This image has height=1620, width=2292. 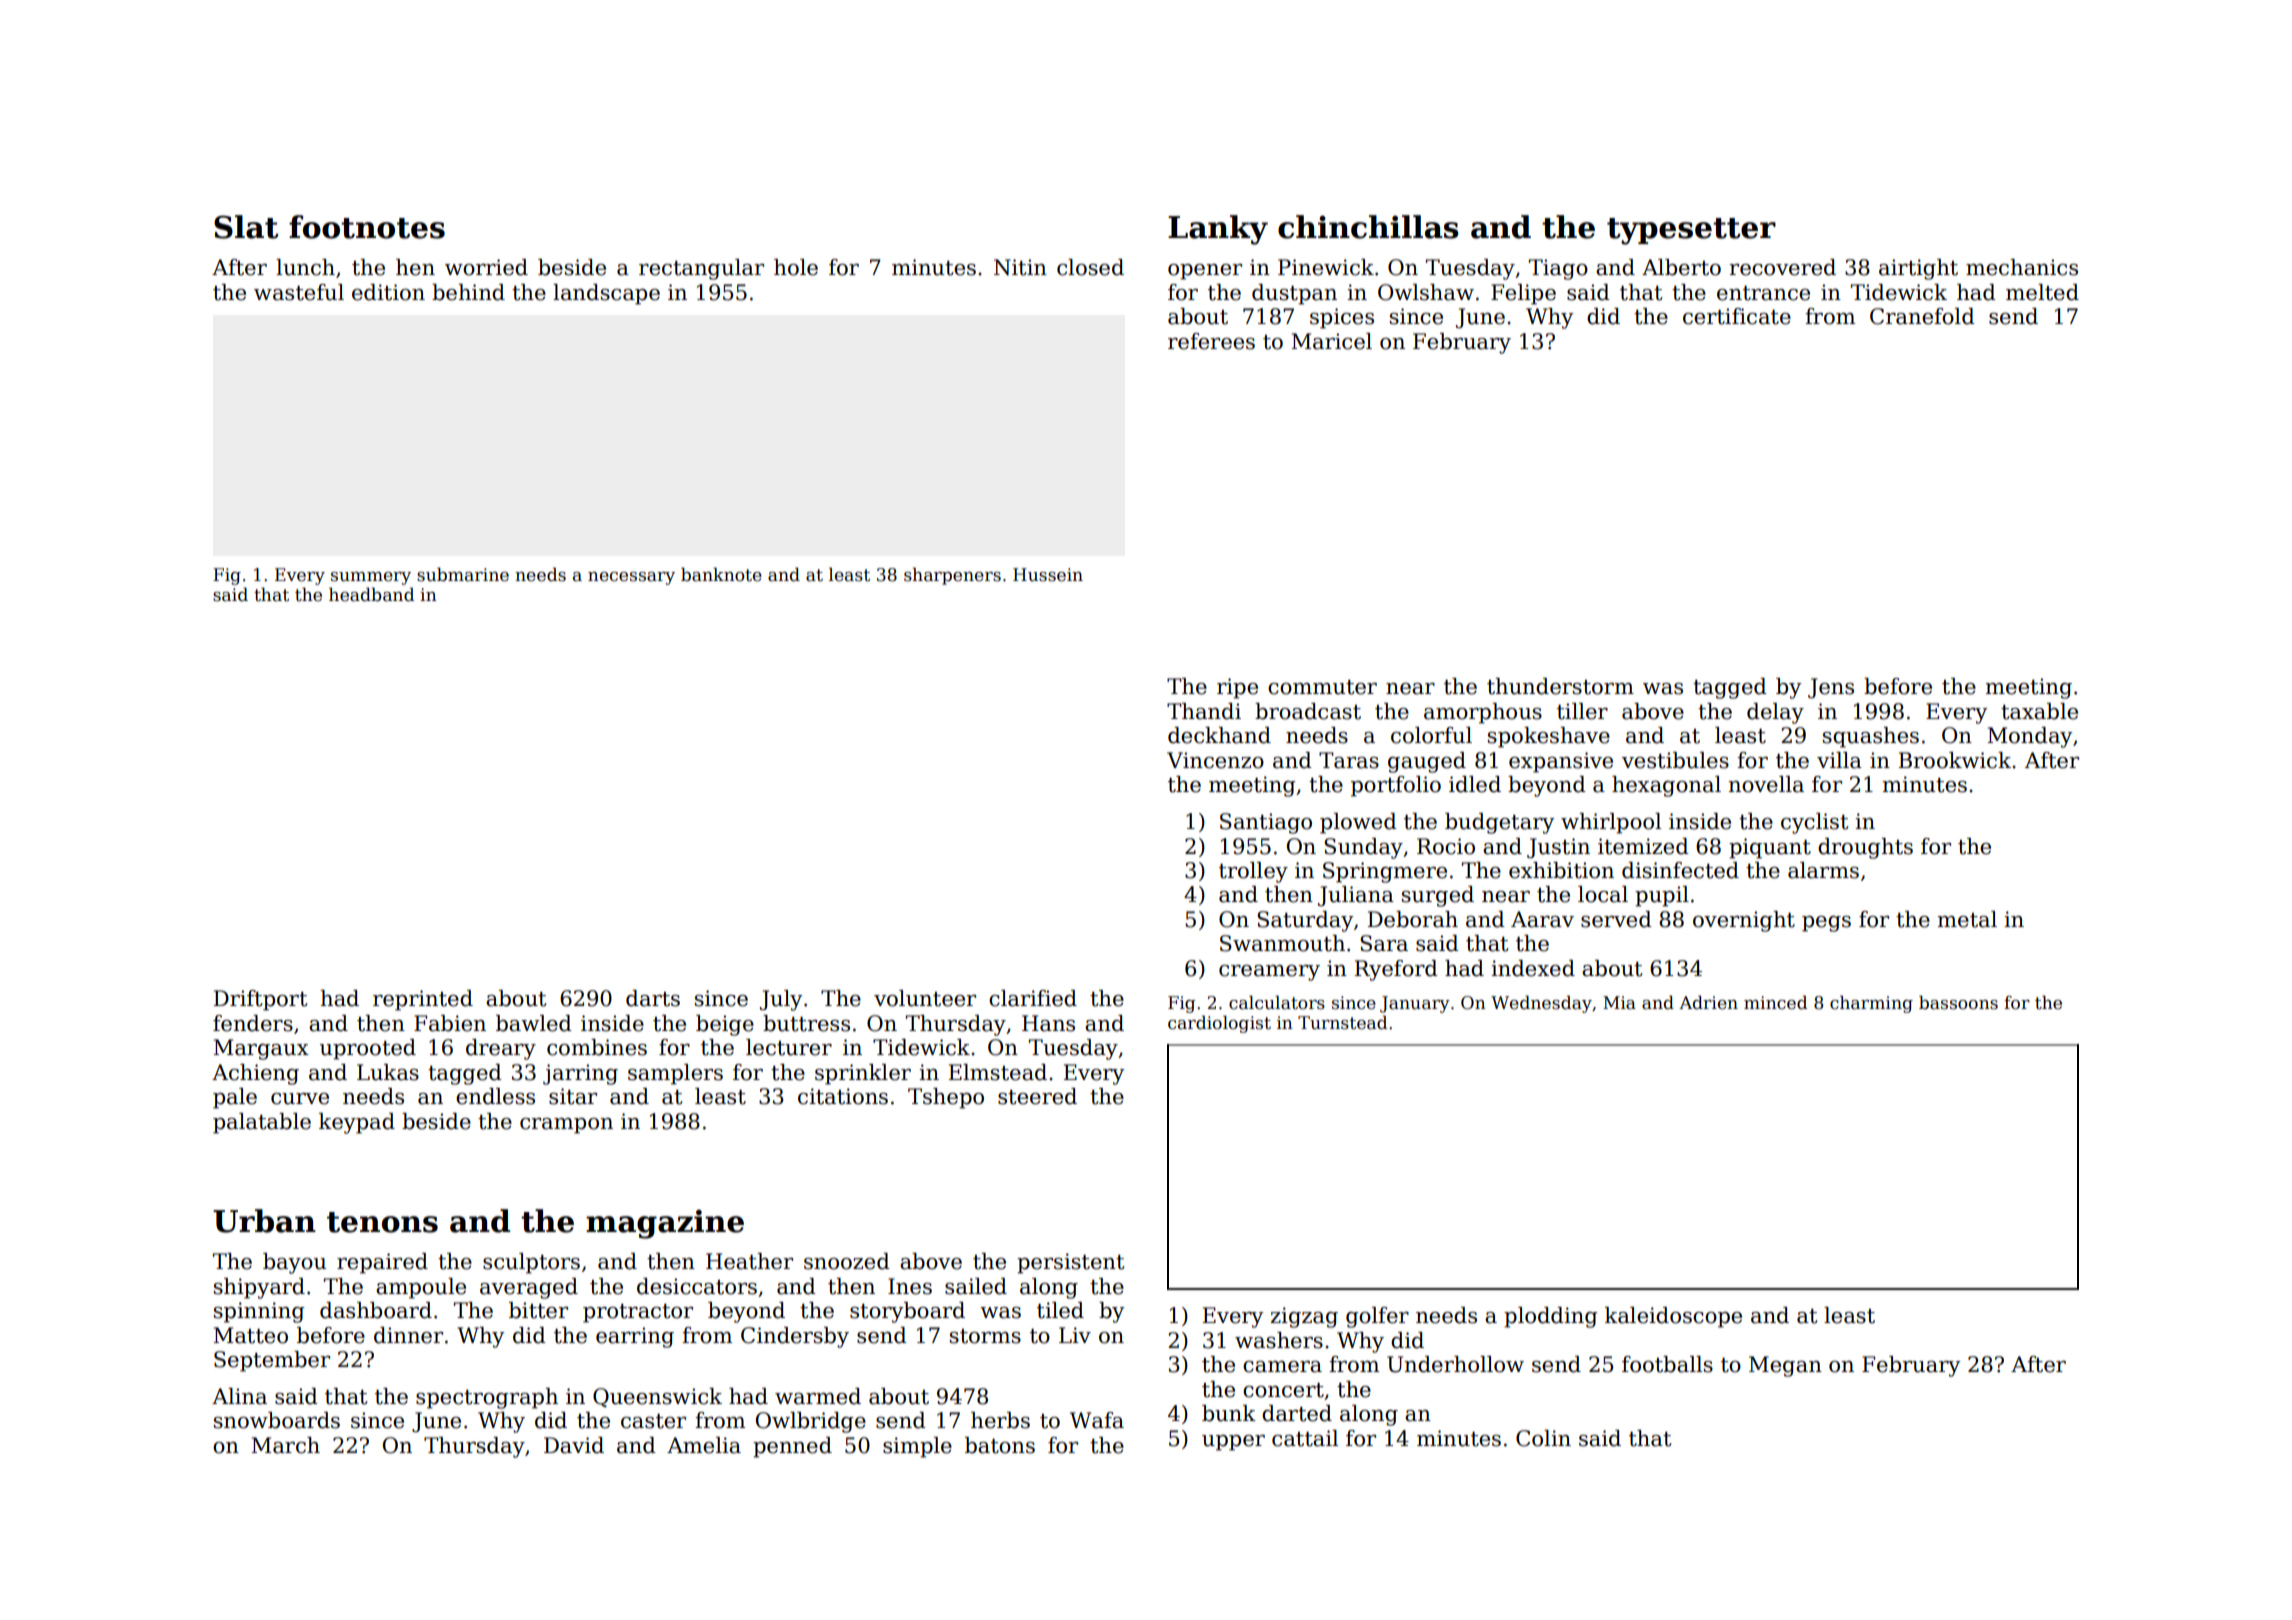 What do you see at coordinates (1831, 688) in the image?
I see `Jens` at bounding box center [1831, 688].
